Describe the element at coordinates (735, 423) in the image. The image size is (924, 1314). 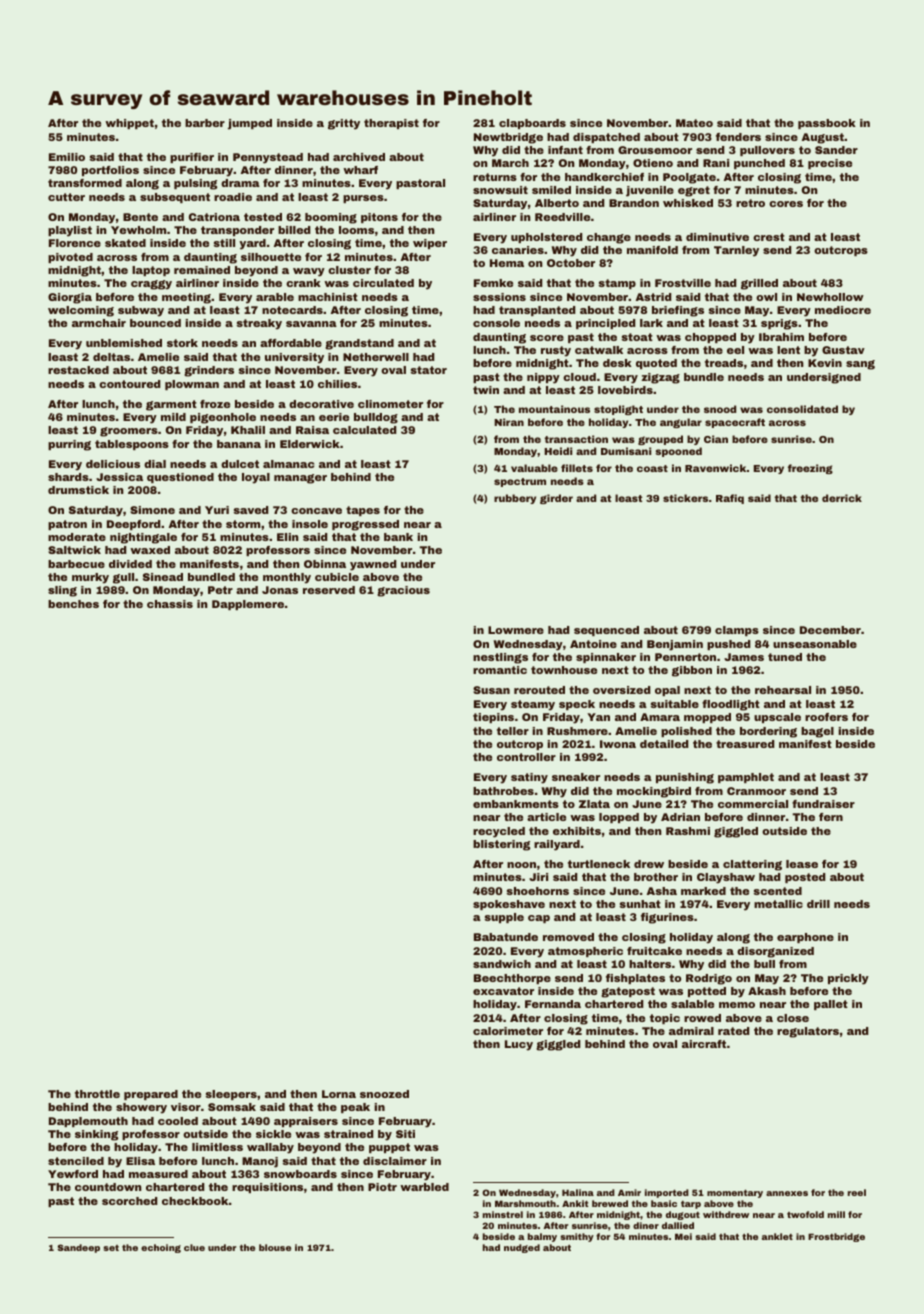
I see `spacecraft` at that location.
